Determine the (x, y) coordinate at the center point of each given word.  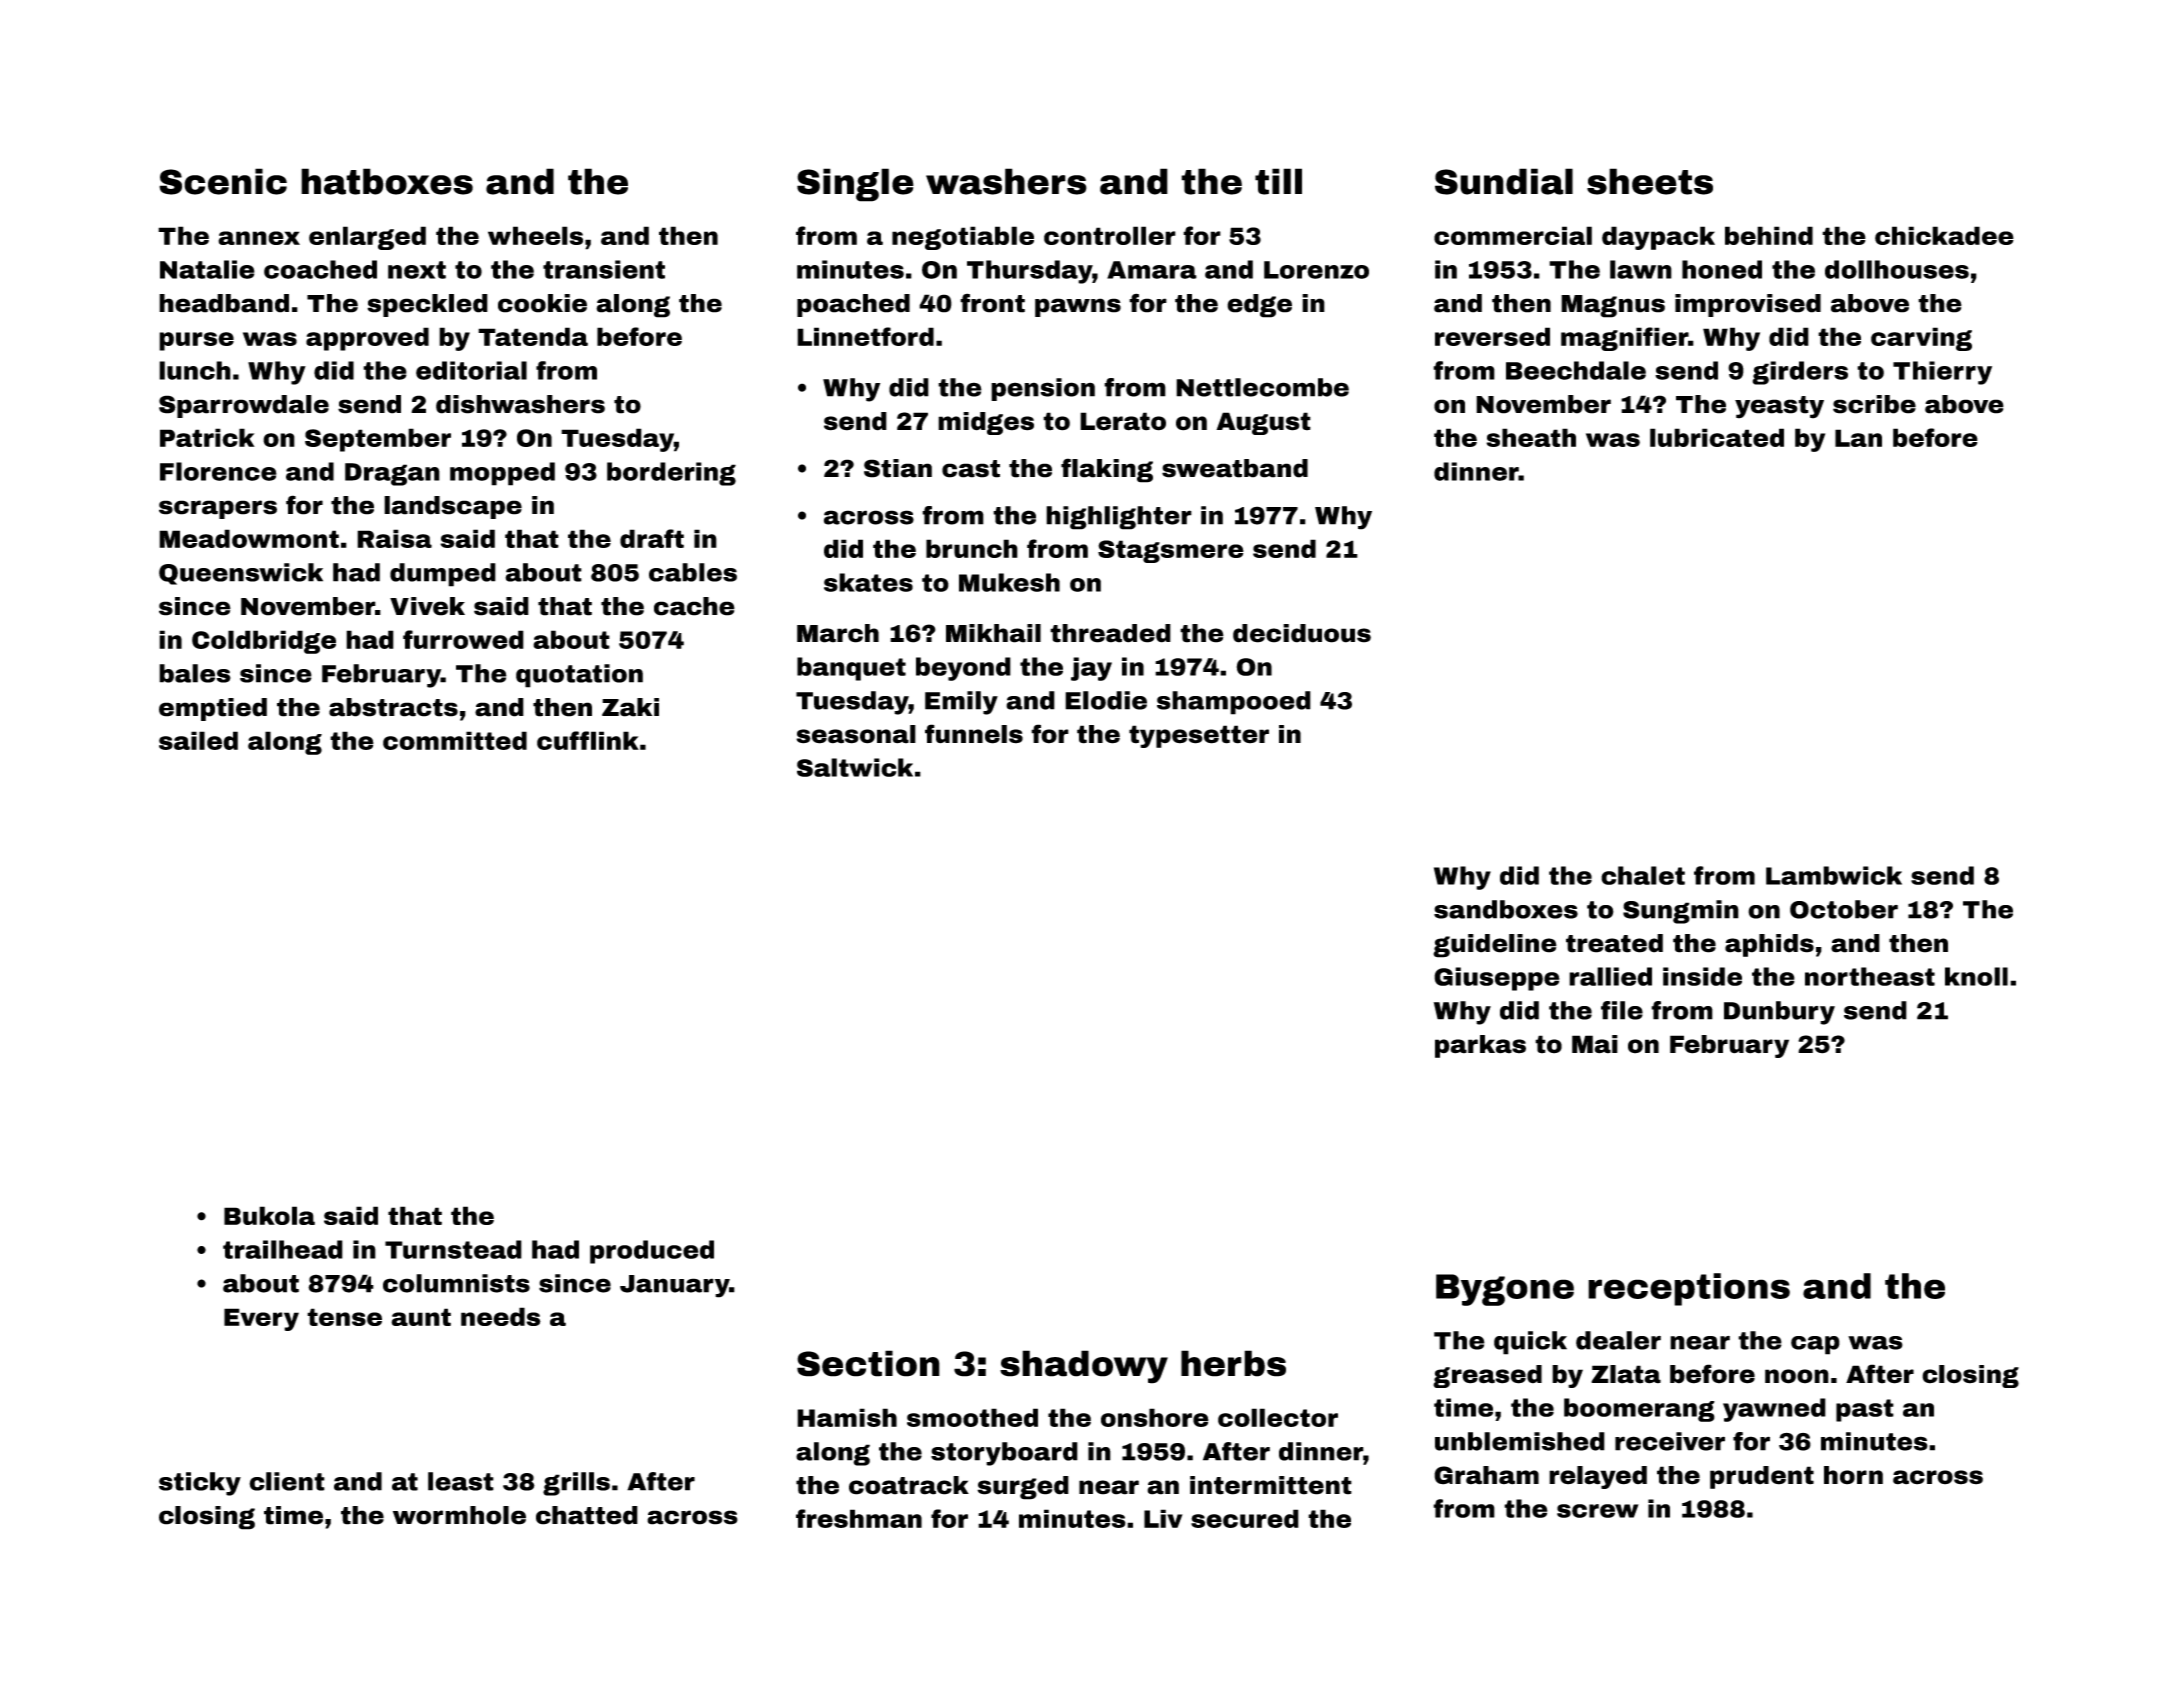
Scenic (223, 181)
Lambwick (1834, 875)
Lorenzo (1316, 270)
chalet (1643, 875)
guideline (1495, 946)
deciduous (1302, 633)
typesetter (1199, 736)
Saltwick (855, 767)
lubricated (1717, 437)
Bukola (269, 1215)
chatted (587, 1515)
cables (693, 572)
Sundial (1504, 181)
